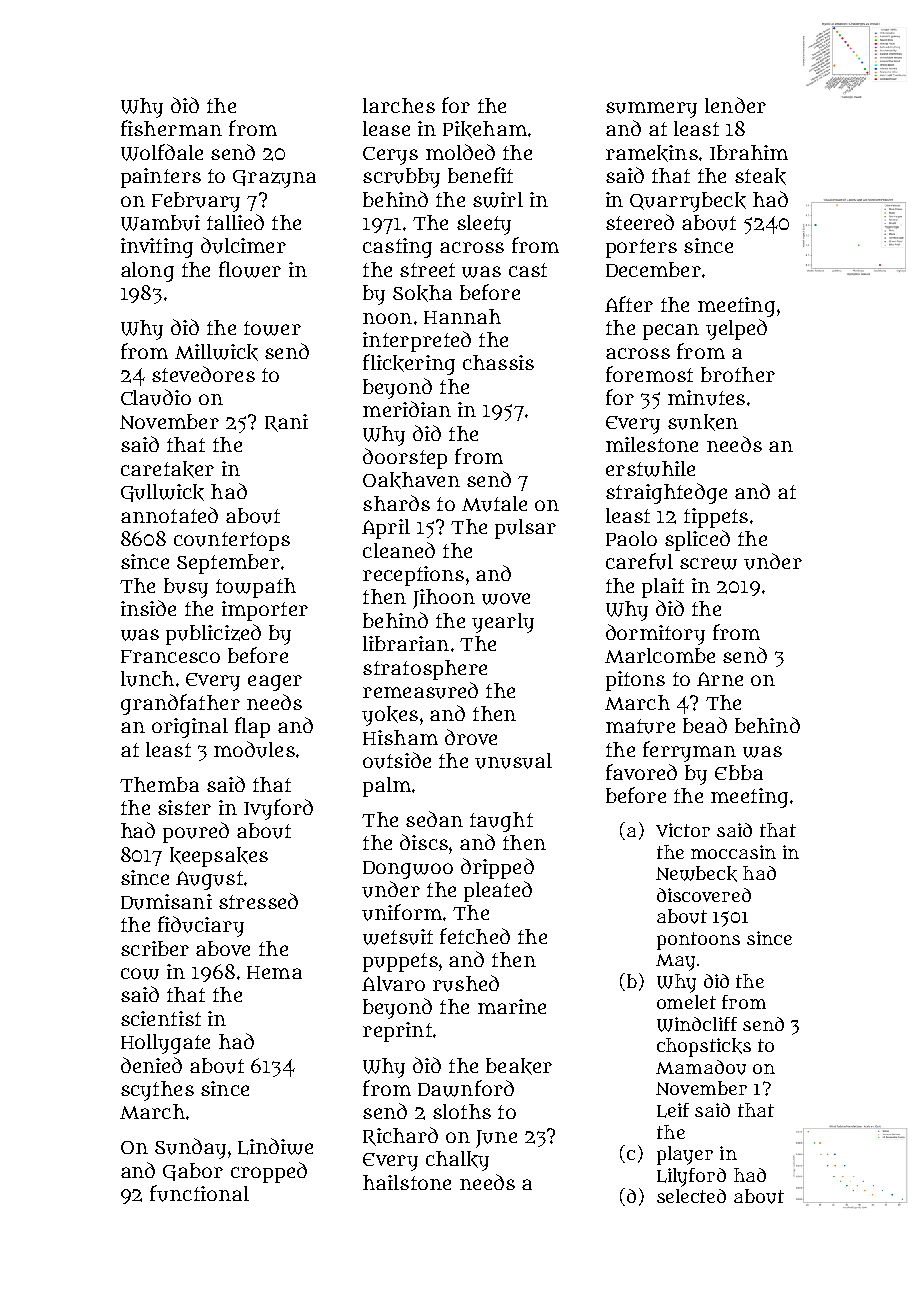 The width and height of the screenshot is (924, 1308). What do you see at coordinates (387, 318) in the screenshot?
I see `noon` at bounding box center [387, 318].
